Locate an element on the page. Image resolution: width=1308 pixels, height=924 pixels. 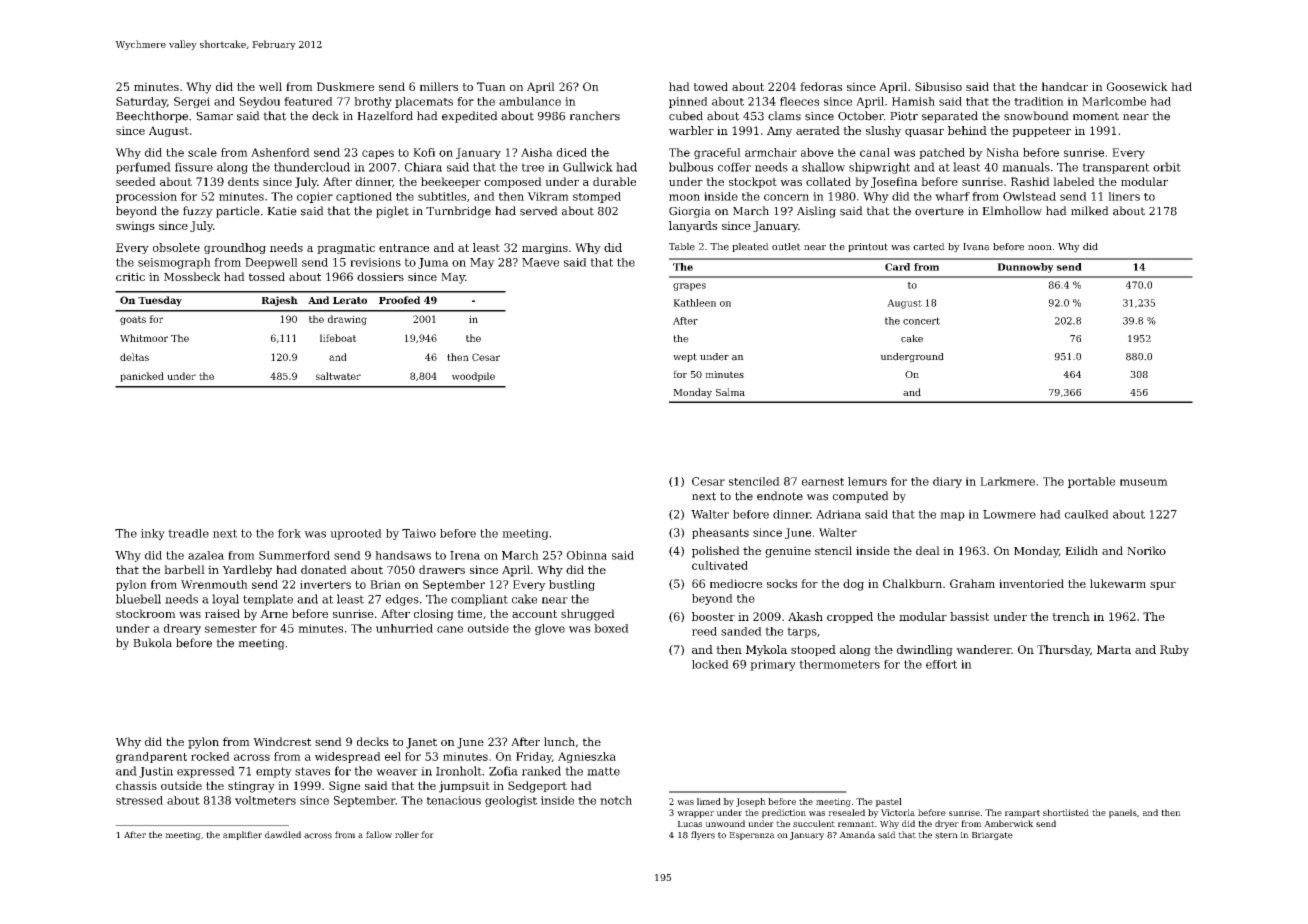
Sibusiso is located at coordinates (938, 86).
